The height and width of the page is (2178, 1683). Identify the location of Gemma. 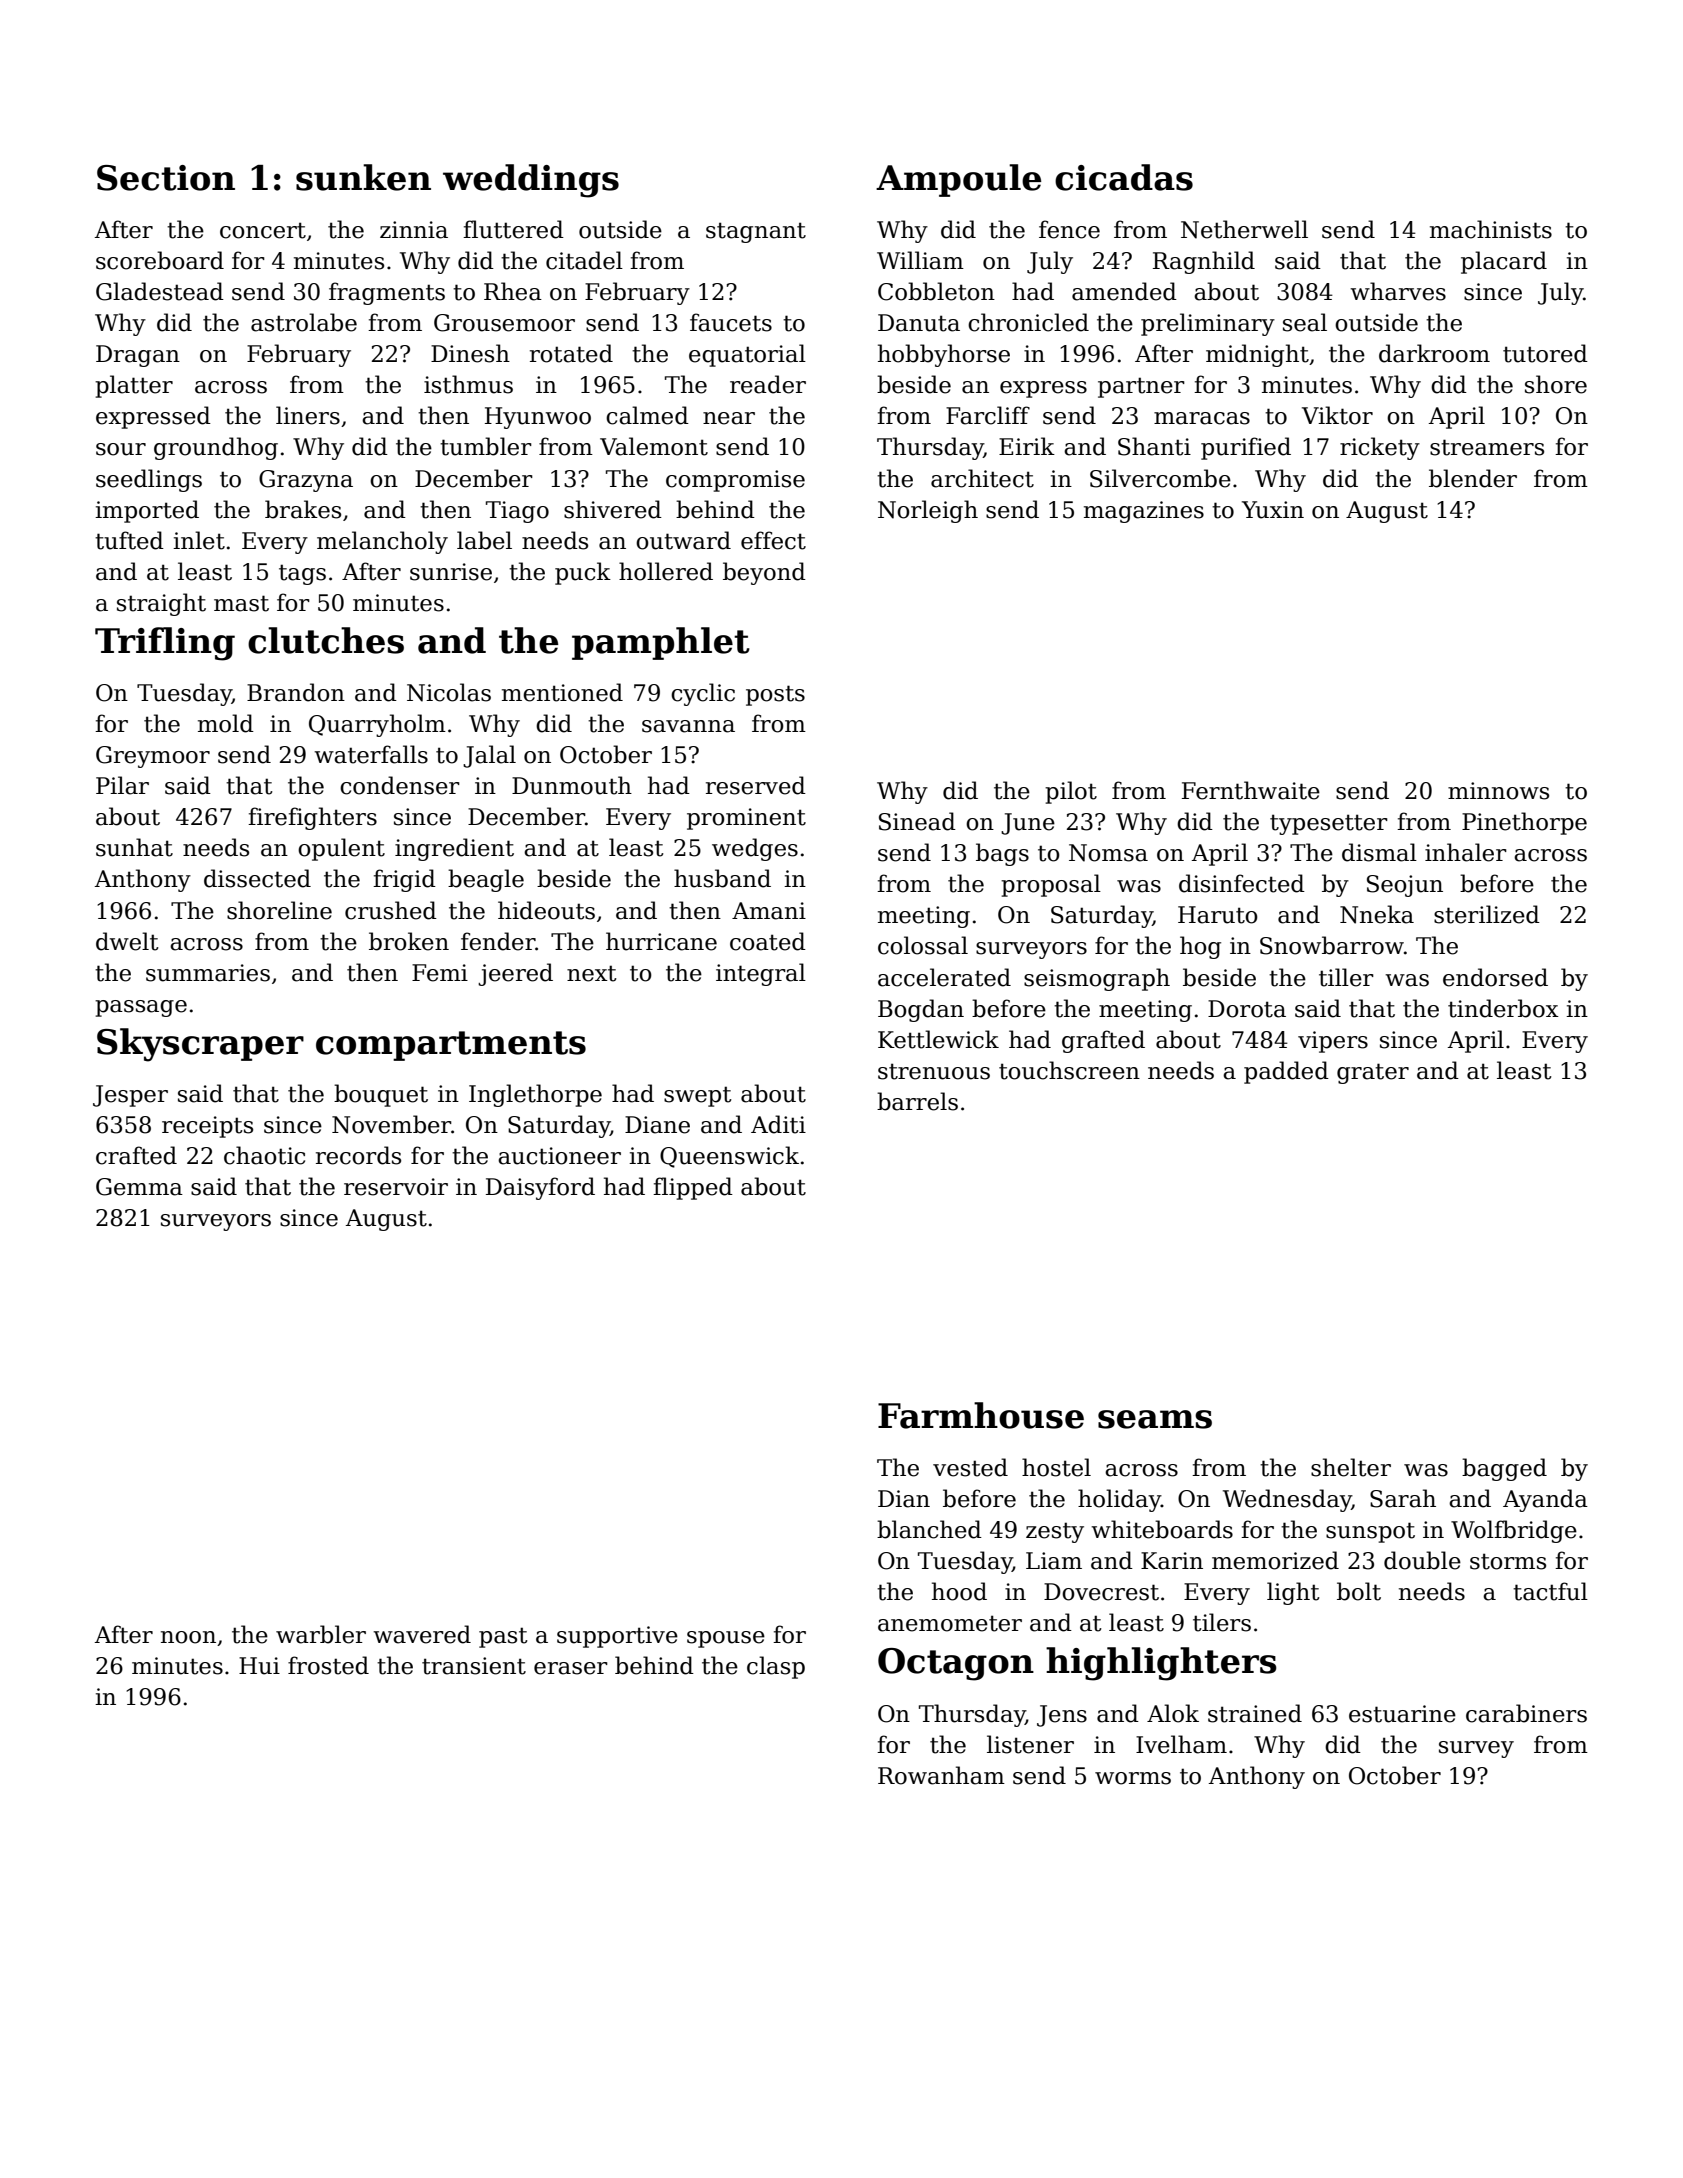
(139, 1187).
